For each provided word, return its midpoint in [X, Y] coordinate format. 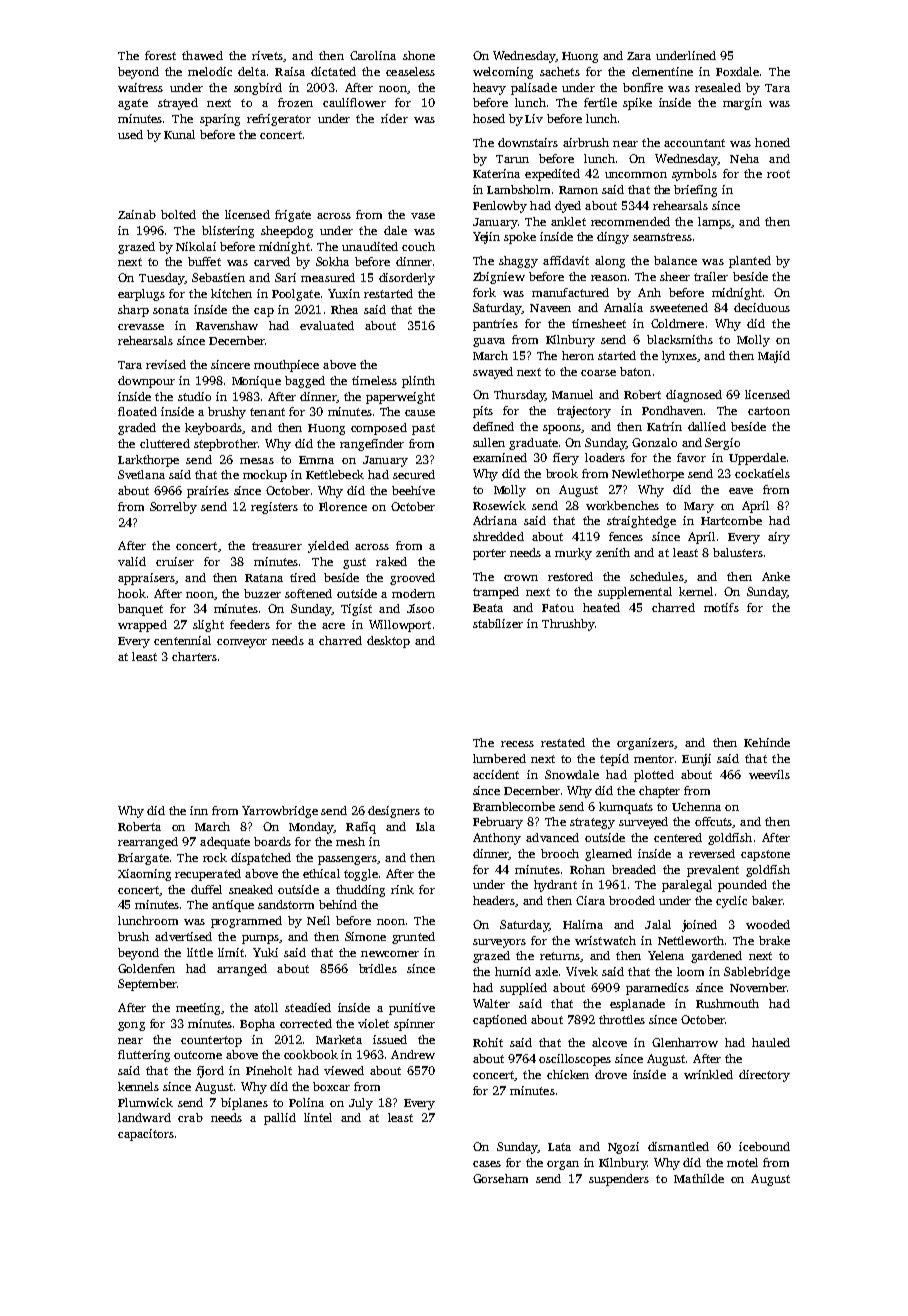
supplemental [635, 593]
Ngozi [623, 1148]
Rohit [488, 1042]
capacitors [146, 1135]
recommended [630, 221]
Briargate [143, 859]
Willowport [400, 626]
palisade [534, 89]
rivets [267, 55]
